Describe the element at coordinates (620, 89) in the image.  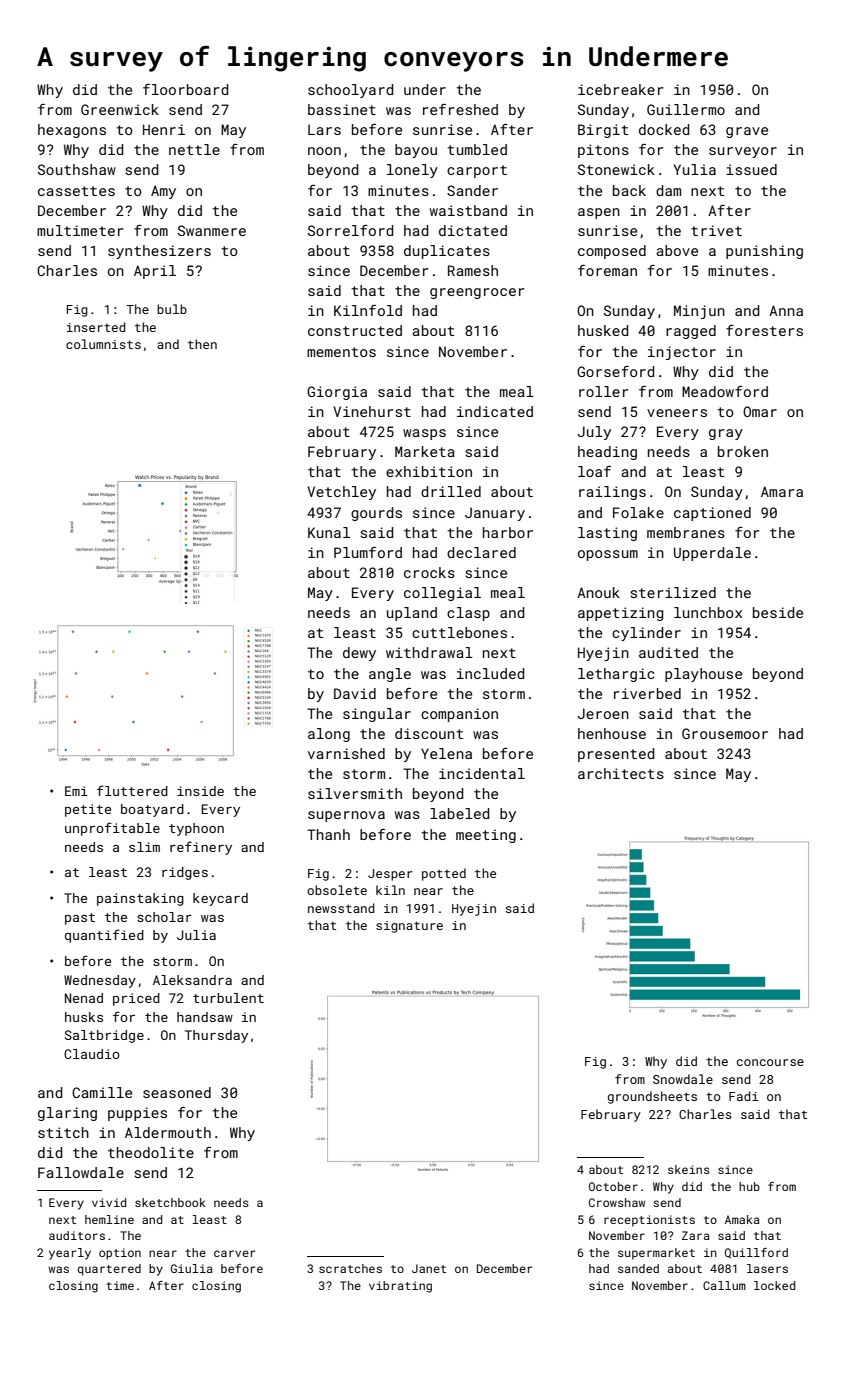
I see `icebreaker` at that location.
